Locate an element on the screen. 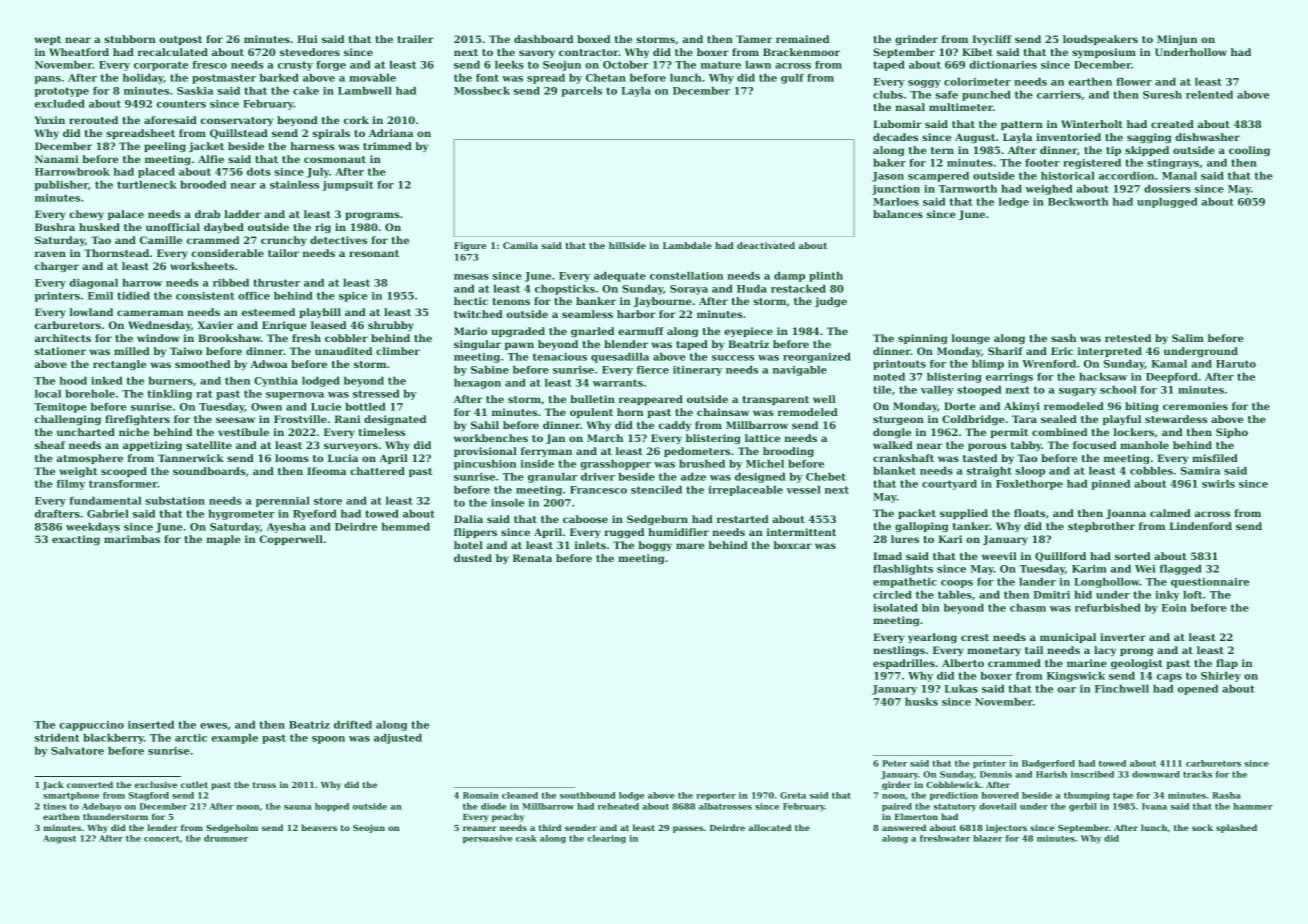  drummer is located at coordinates (226, 838).
